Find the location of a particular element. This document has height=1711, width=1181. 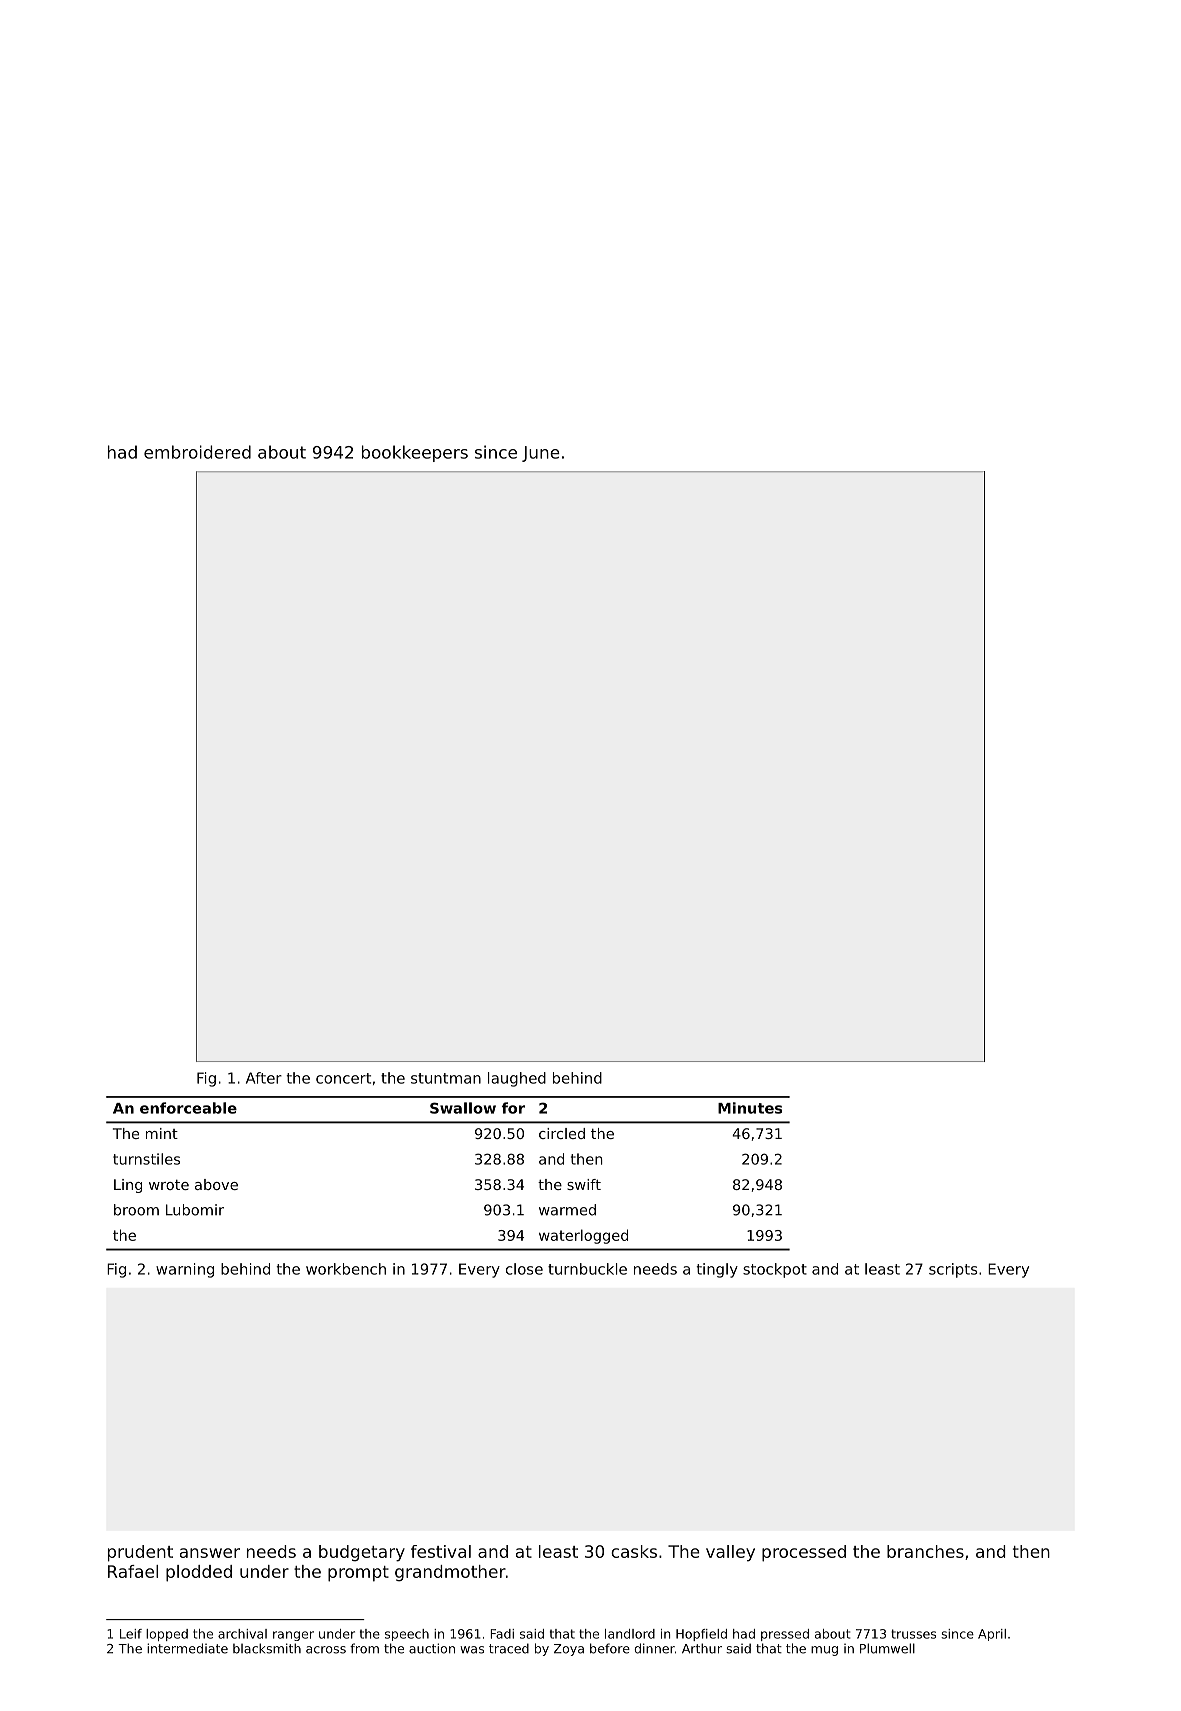

stuntman is located at coordinates (446, 1078).
